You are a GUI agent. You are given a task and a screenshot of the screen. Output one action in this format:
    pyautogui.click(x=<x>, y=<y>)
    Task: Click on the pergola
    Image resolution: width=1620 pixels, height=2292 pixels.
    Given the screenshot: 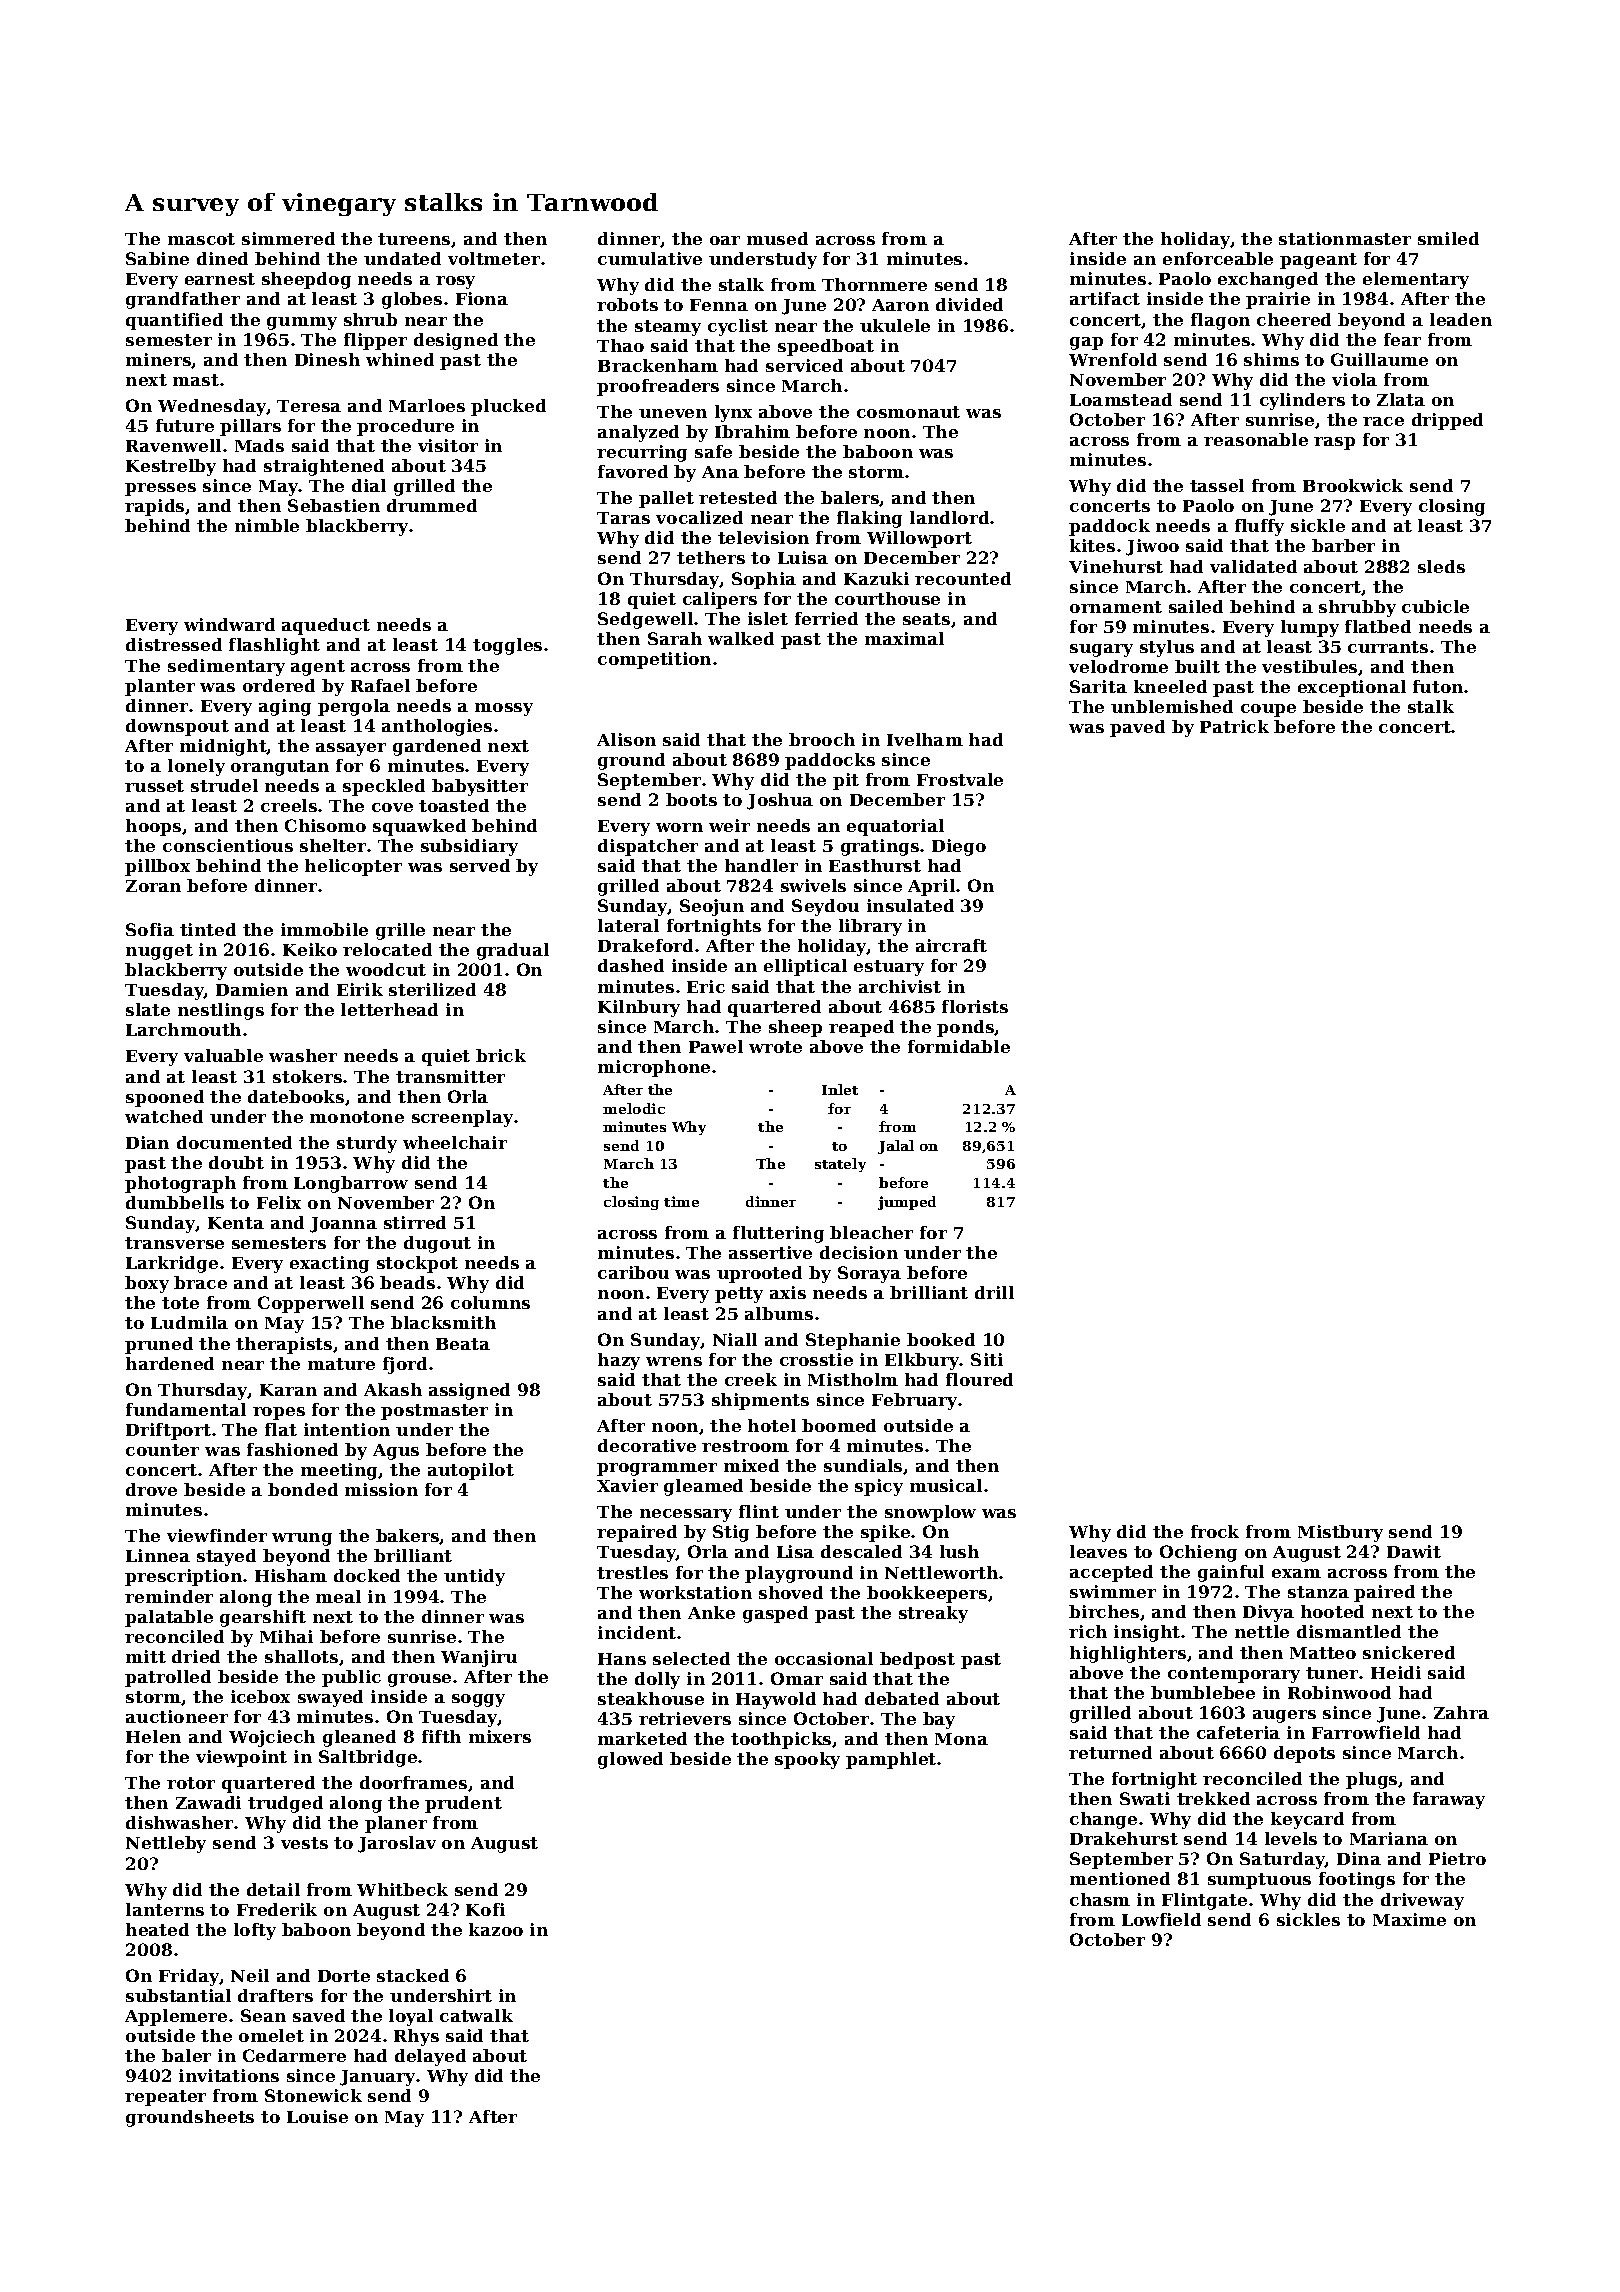 What is the action you would take?
    pyautogui.click(x=354, y=707)
